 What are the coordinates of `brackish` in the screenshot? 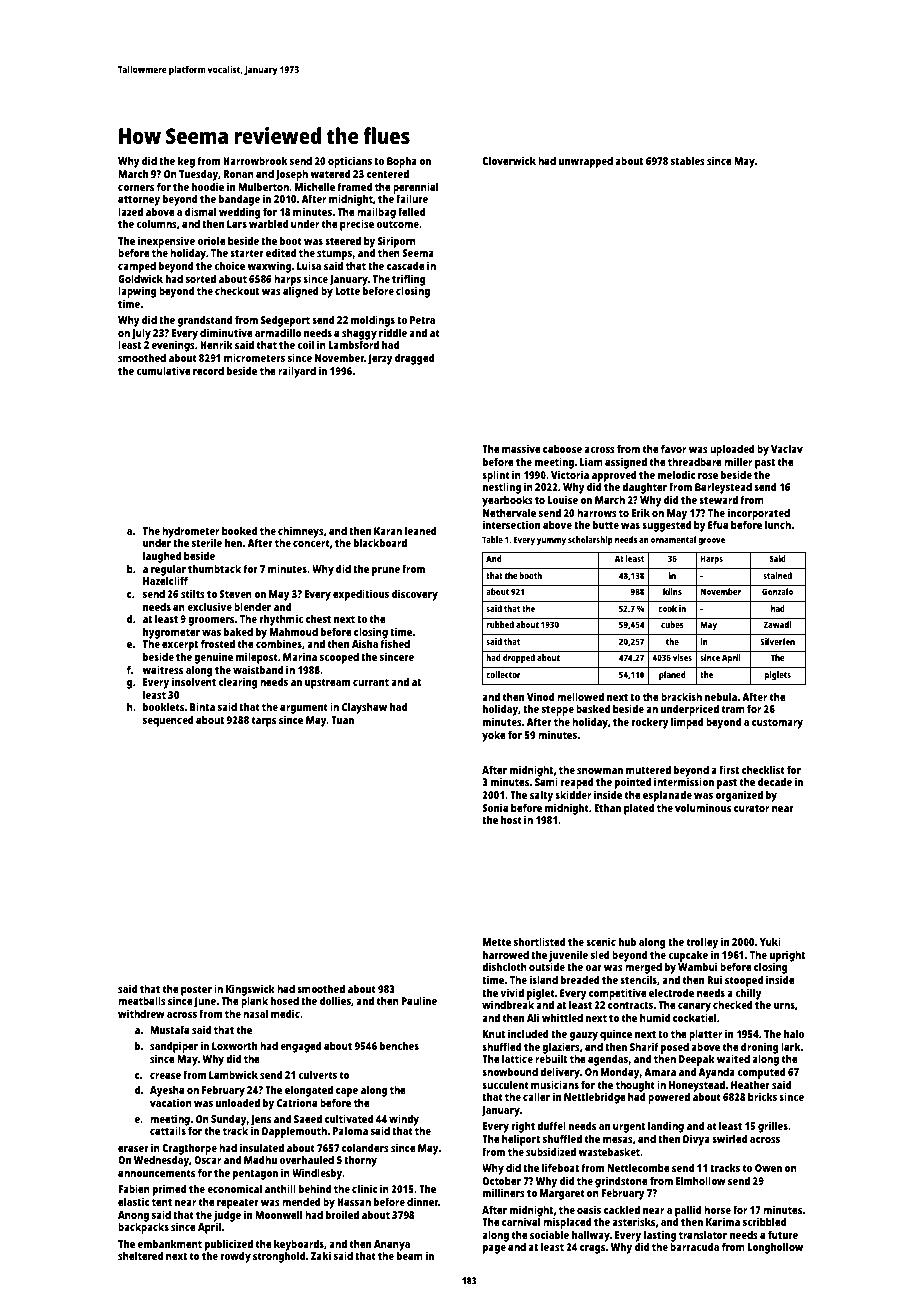 It's located at (681, 696).
